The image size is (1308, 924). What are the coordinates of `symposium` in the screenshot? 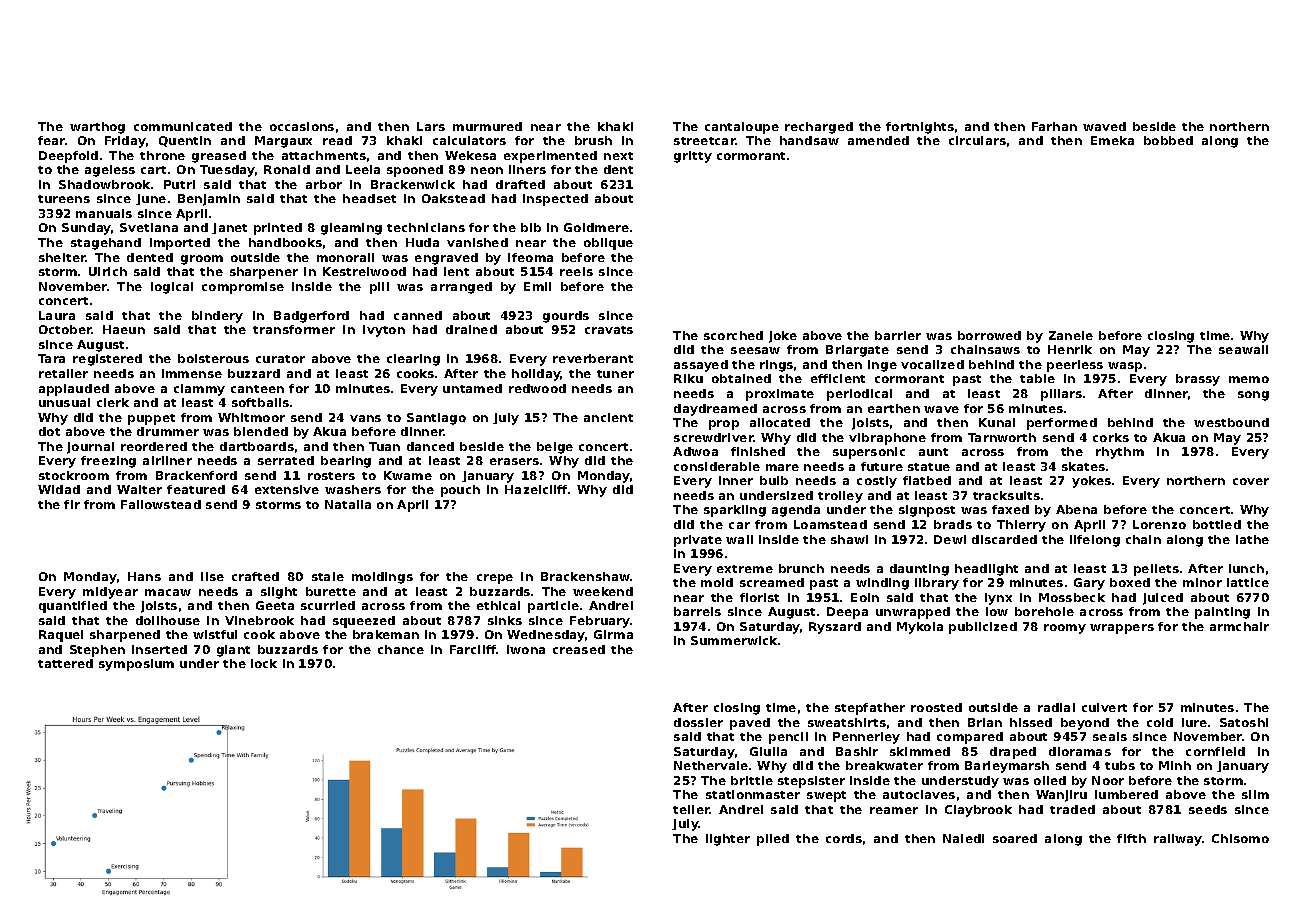 It's located at (136, 665).
